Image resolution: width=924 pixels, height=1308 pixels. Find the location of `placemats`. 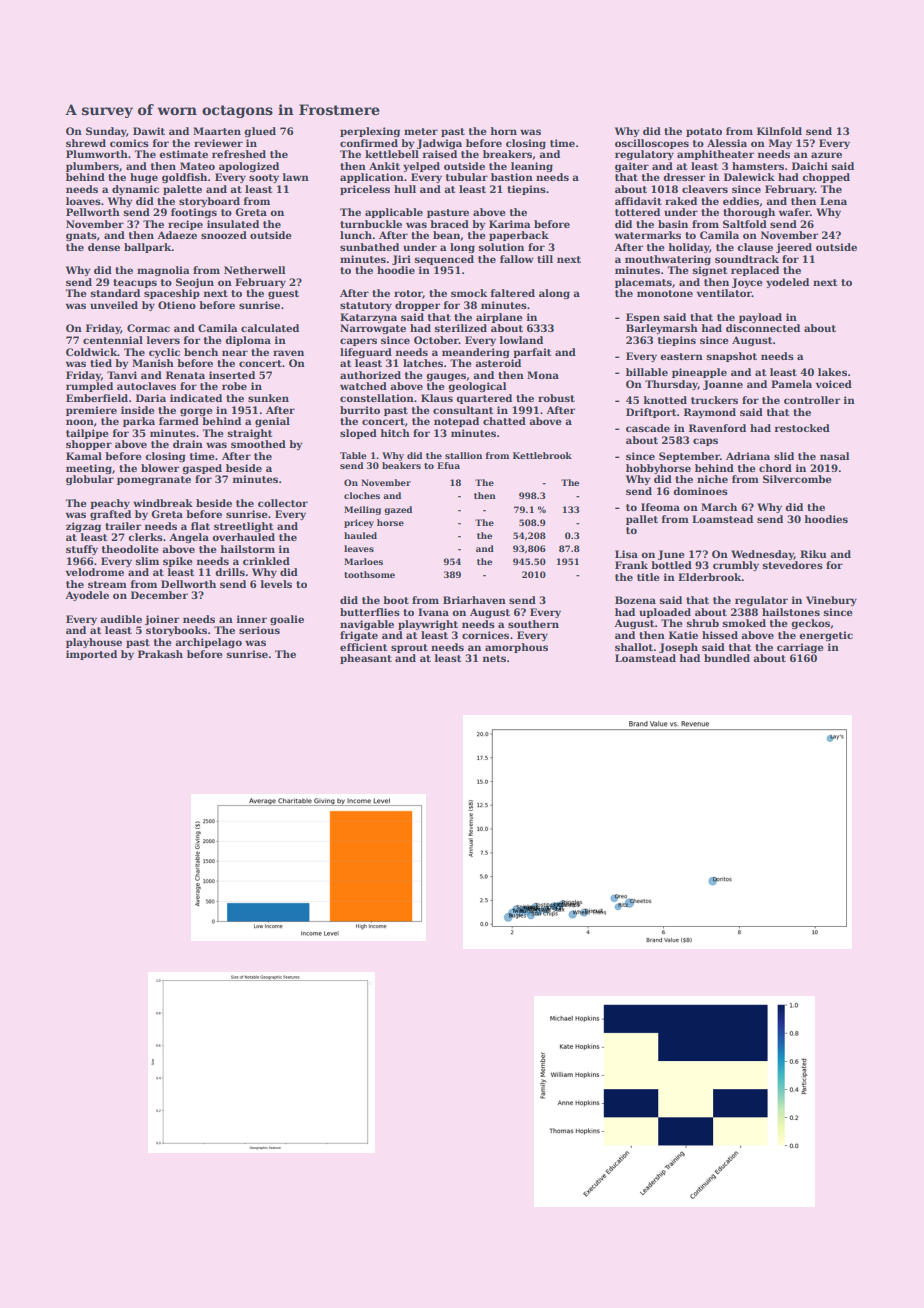

placemats is located at coordinates (643, 283).
